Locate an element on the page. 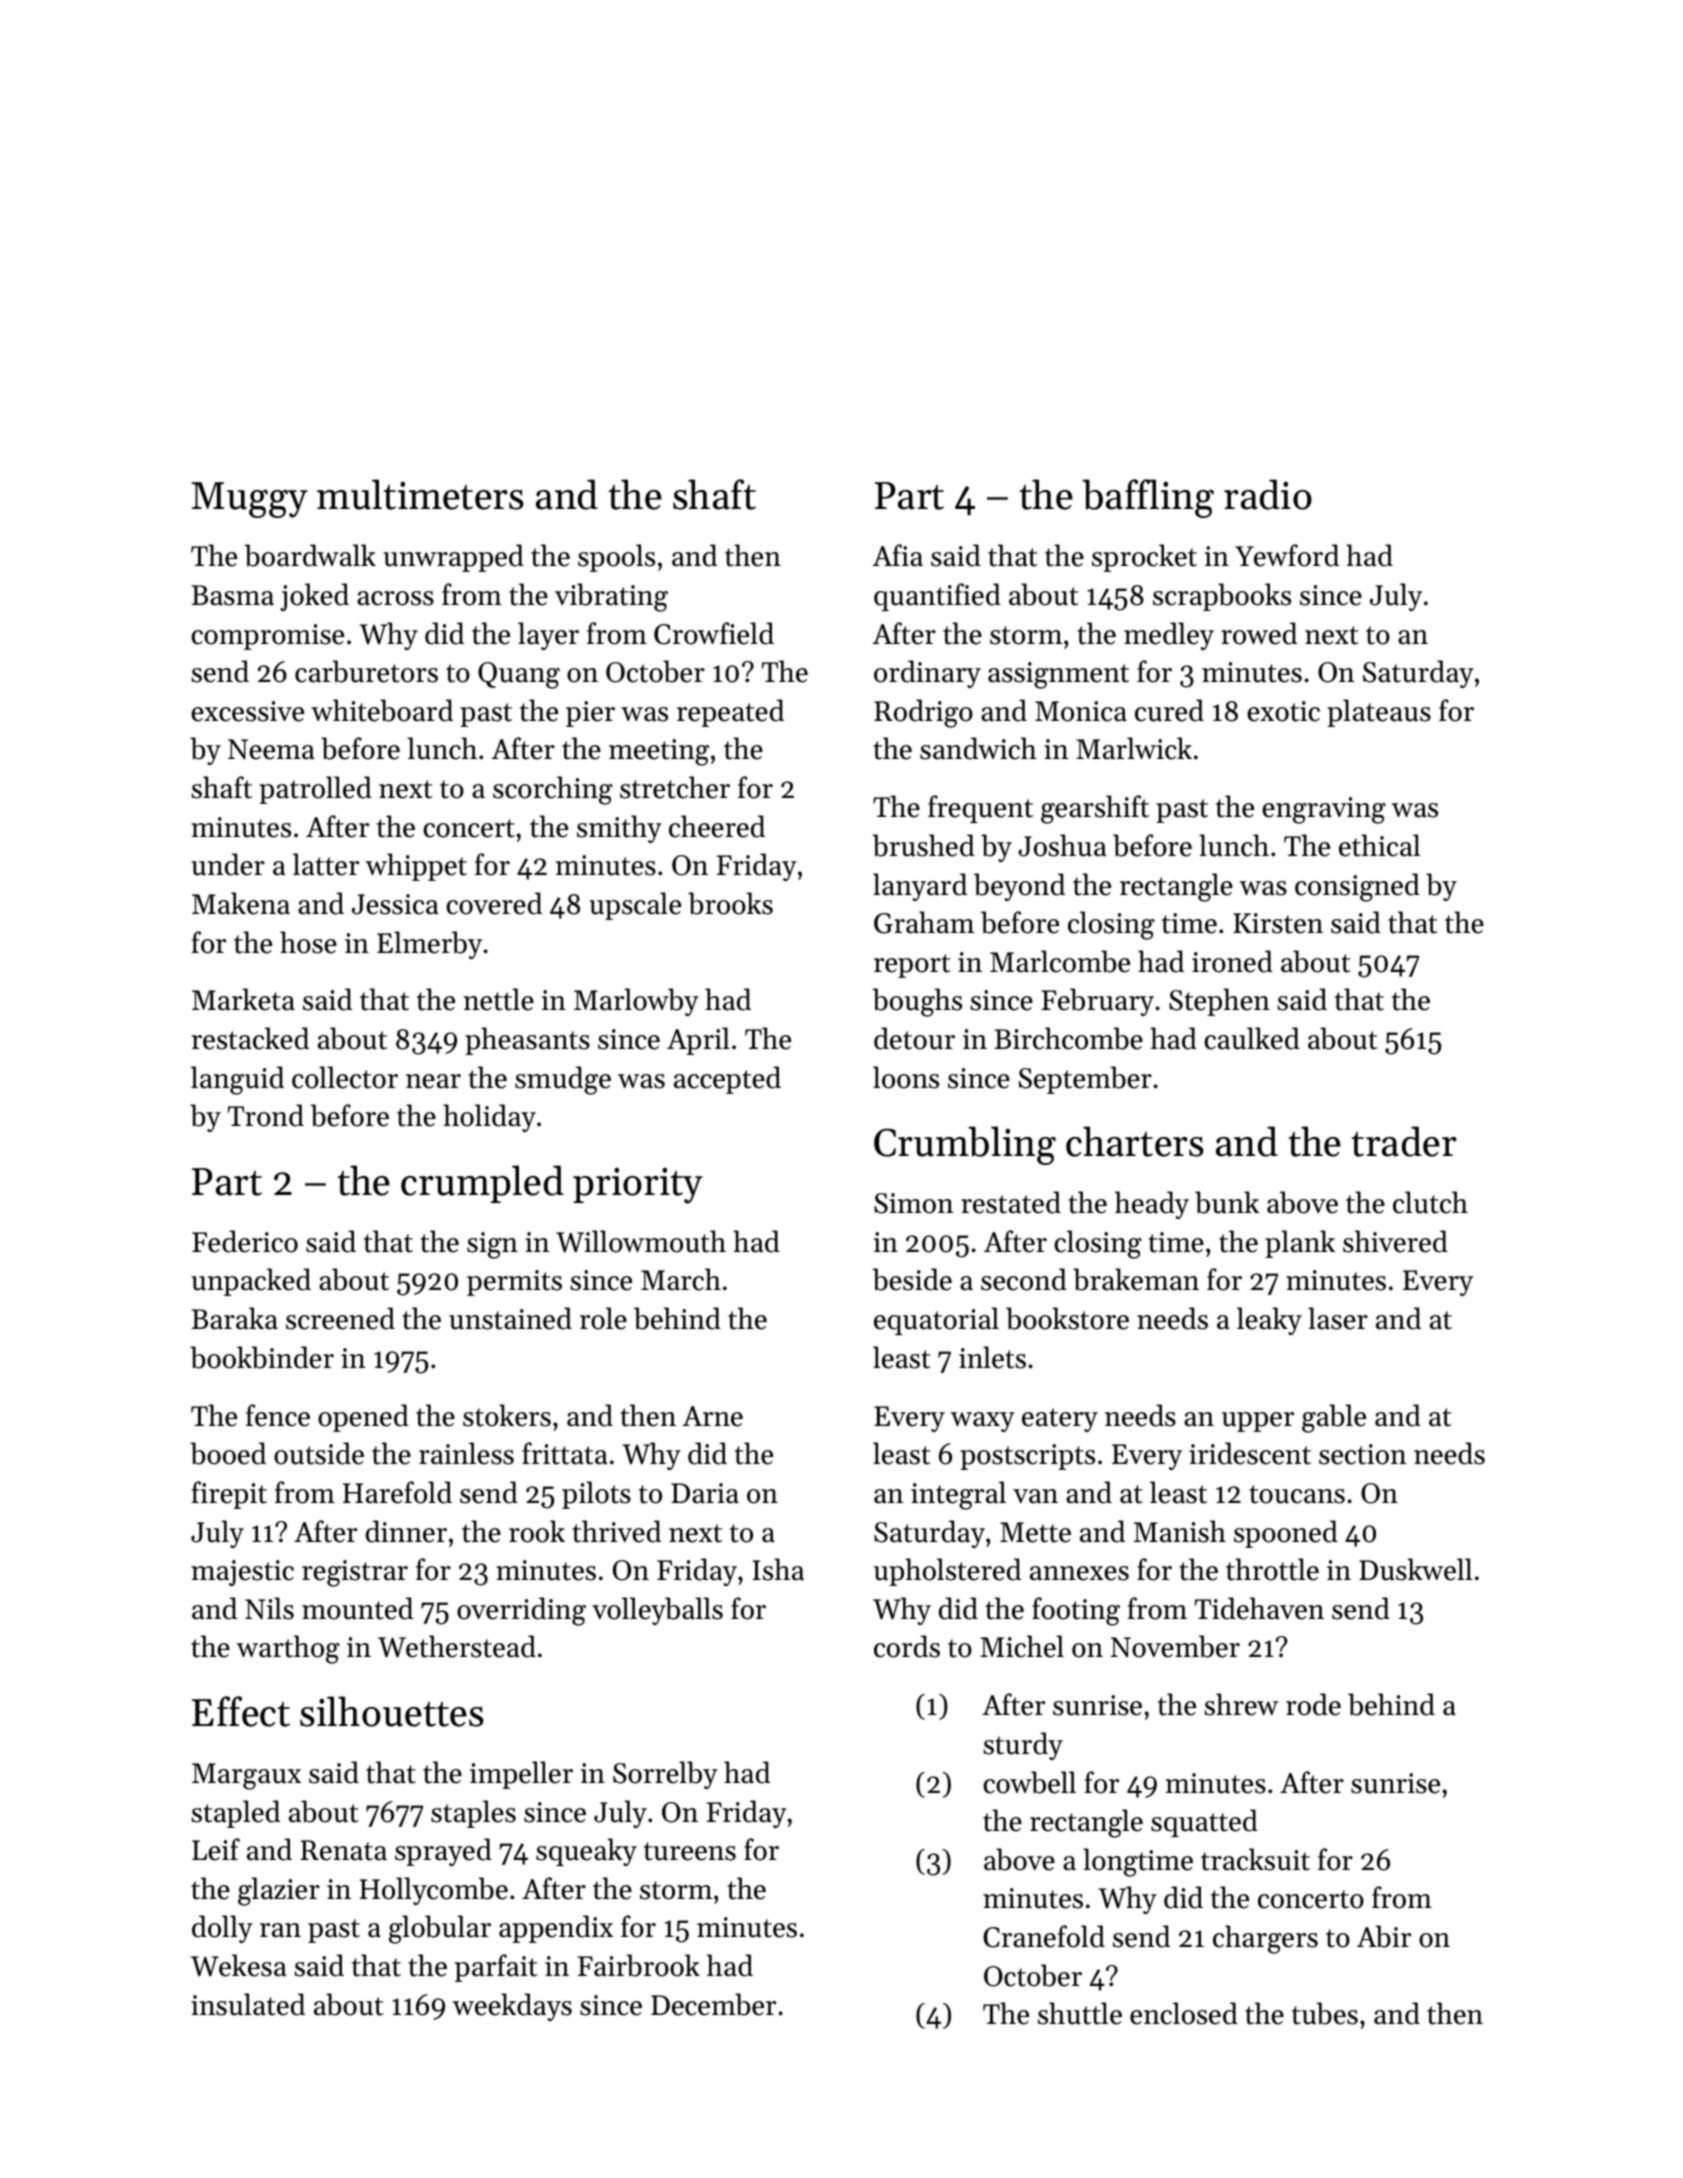 The image size is (1683, 2178). weekdays is located at coordinates (512, 2007).
